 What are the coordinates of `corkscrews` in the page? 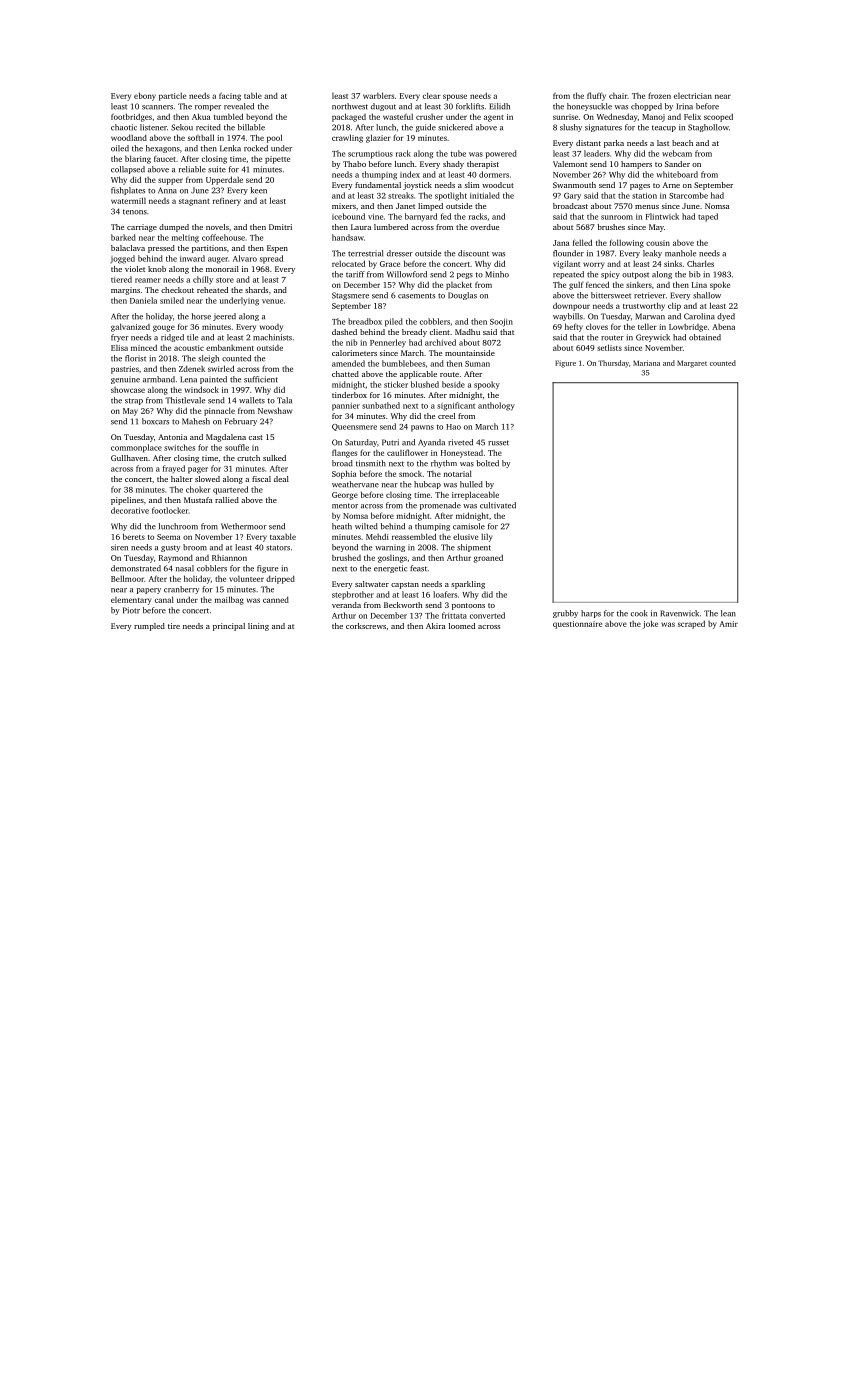 It's located at (366, 626).
